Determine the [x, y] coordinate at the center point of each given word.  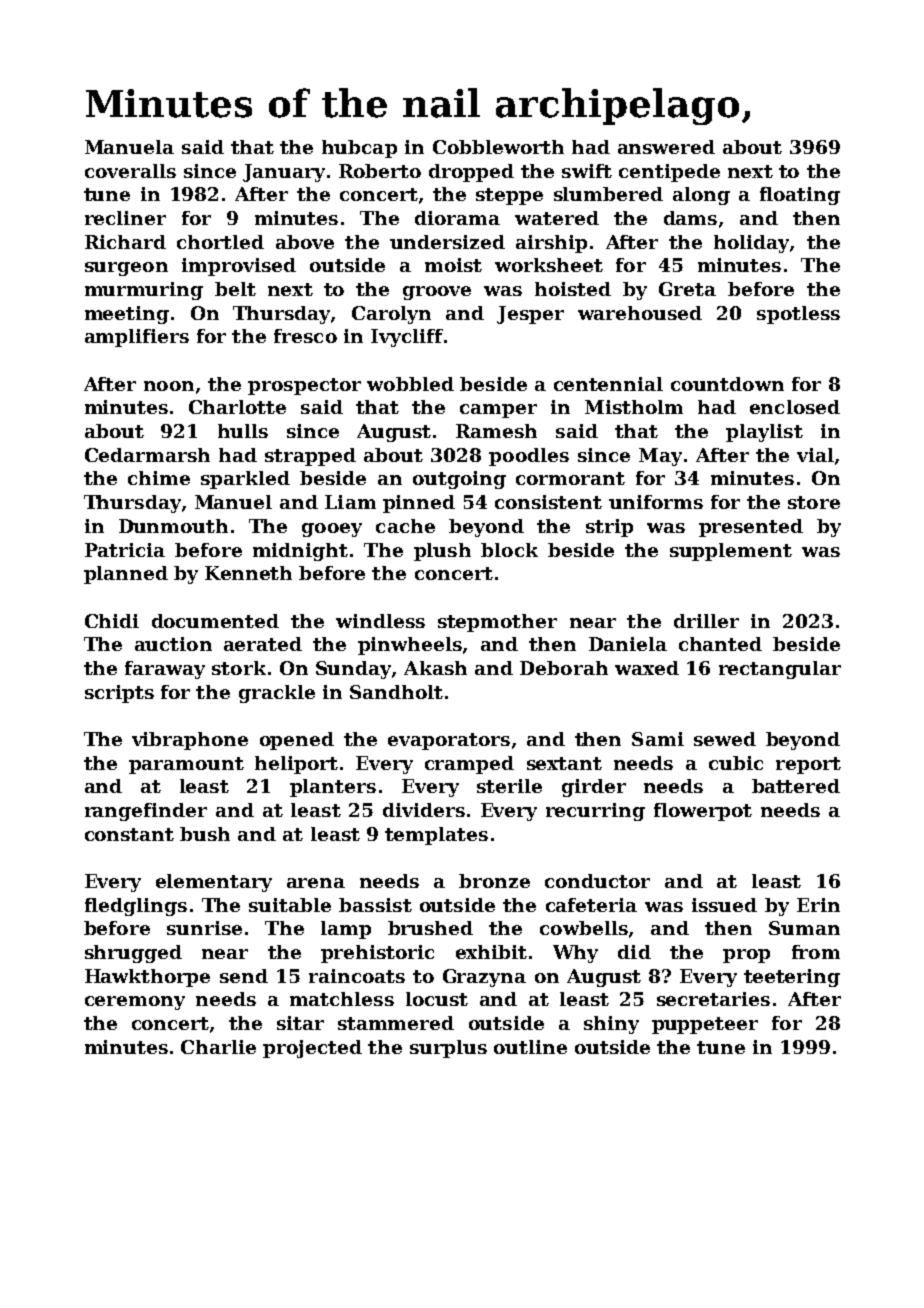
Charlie [218, 1047]
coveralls [130, 171]
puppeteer [705, 1025]
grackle [277, 694]
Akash [435, 668]
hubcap [359, 149]
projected [312, 1049]
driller [706, 621]
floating [800, 196]
